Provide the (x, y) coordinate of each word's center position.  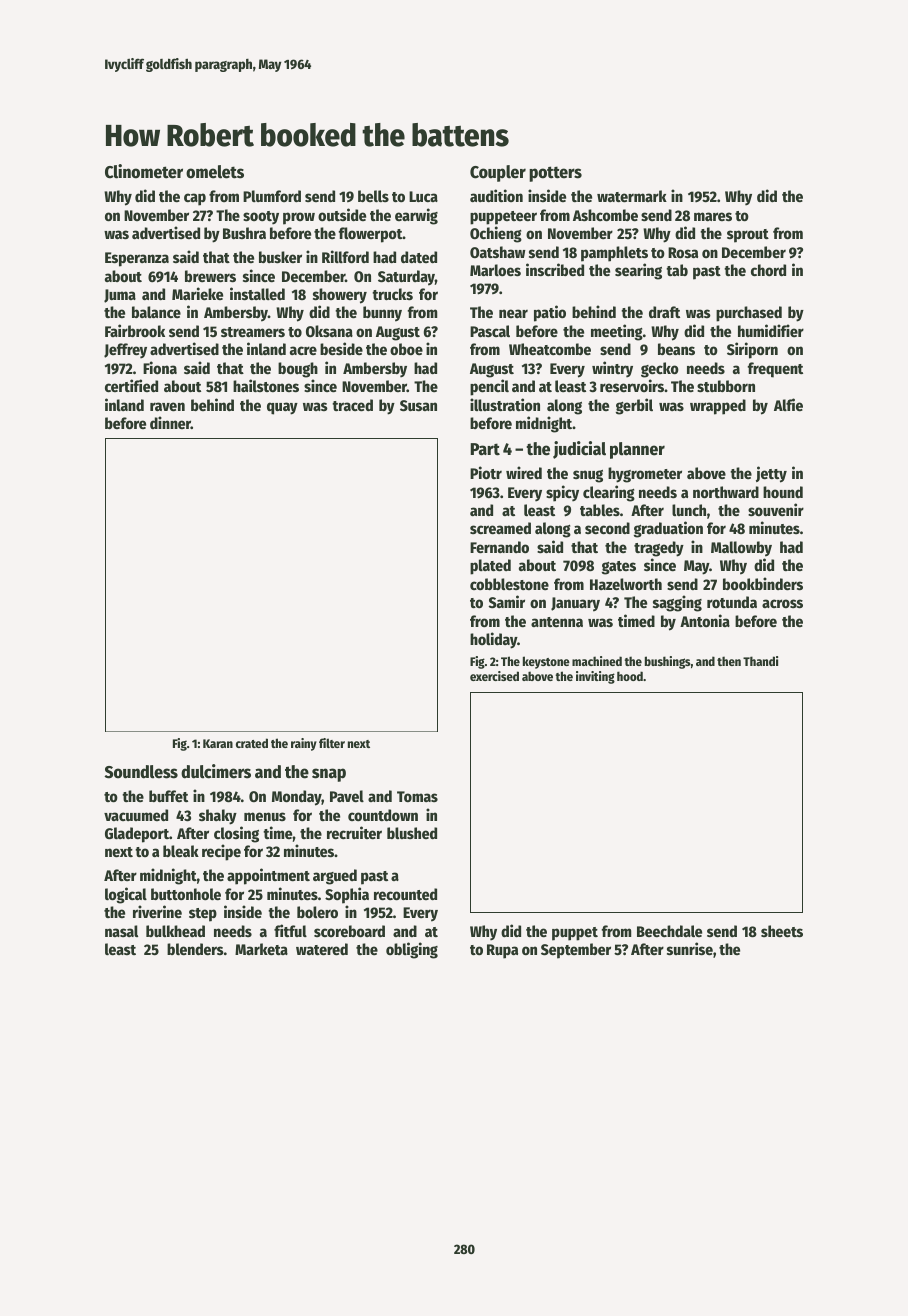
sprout (748, 236)
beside (341, 348)
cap (195, 199)
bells (373, 196)
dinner (170, 422)
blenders (195, 949)
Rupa (502, 951)
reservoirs (632, 385)
